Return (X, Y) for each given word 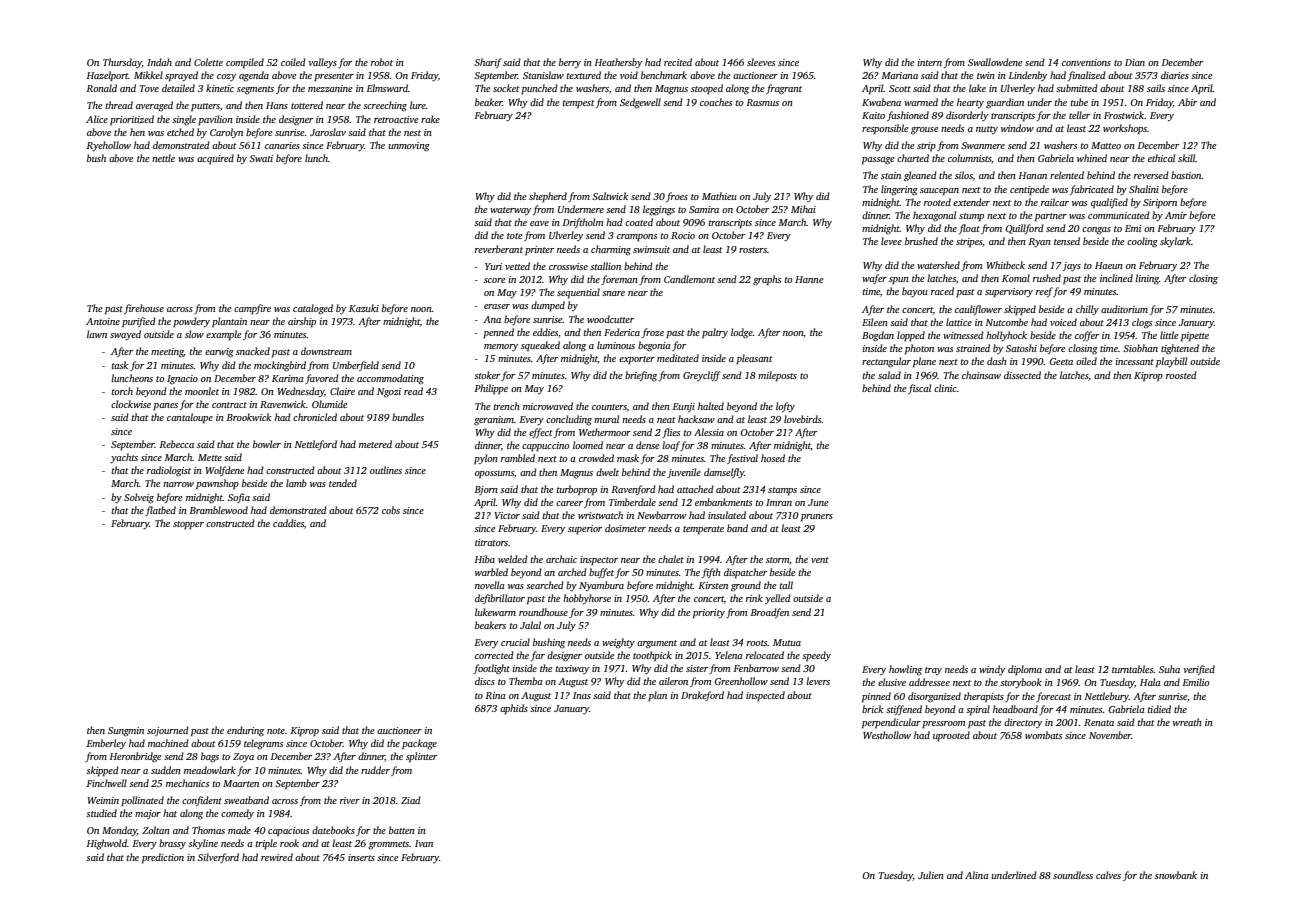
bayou (915, 292)
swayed (125, 335)
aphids (514, 709)
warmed (921, 102)
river (350, 800)
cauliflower (978, 310)
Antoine (103, 321)
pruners (817, 517)
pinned (876, 697)
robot (382, 62)
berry (570, 63)
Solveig (139, 498)
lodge (742, 333)
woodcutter (610, 319)
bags (210, 757)
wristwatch (600, 515)
